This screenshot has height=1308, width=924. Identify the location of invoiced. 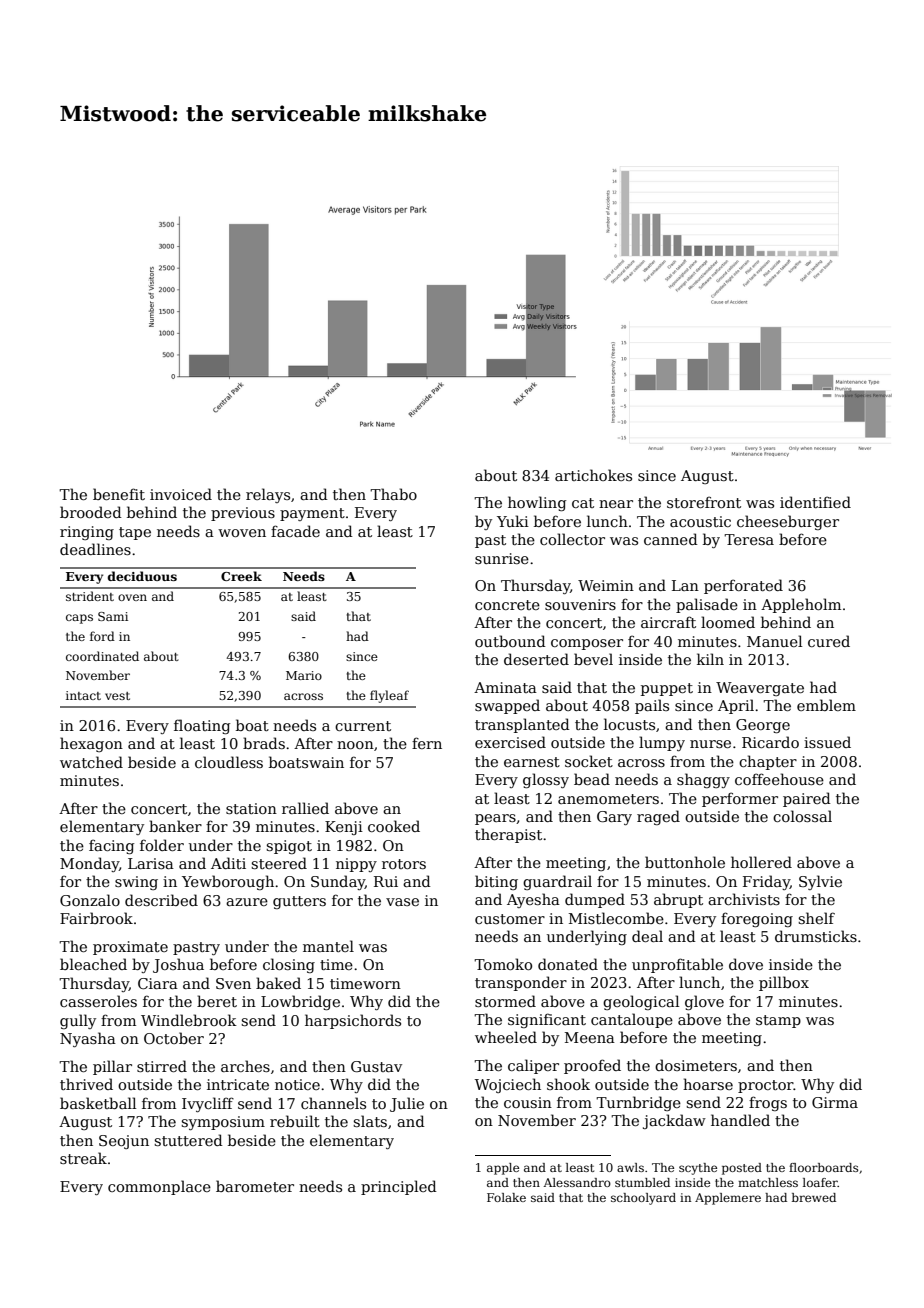
(181, 494).
